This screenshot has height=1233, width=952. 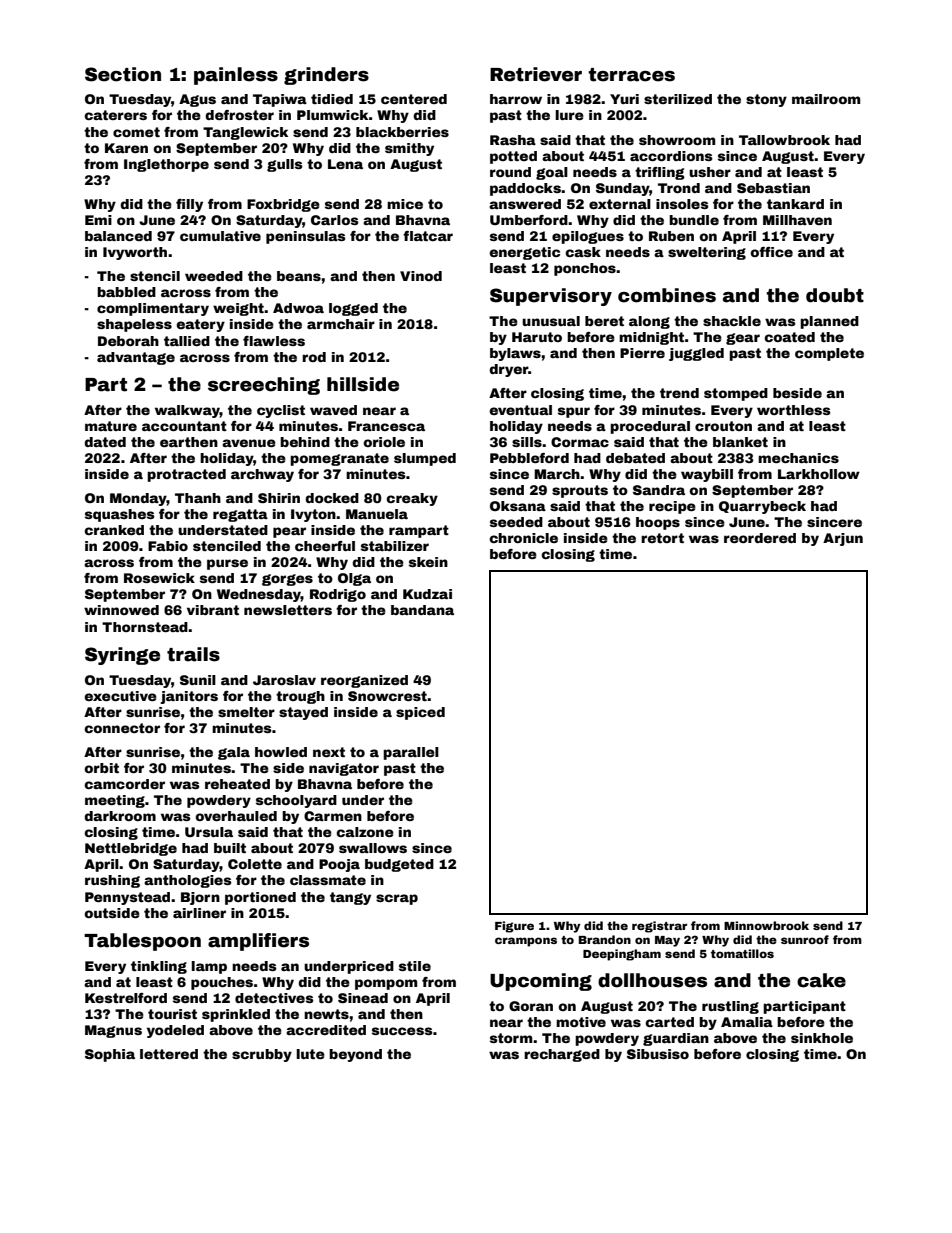 What do you see at coordinates (240, 515) in the screenshot?
I see `regatta` at bounding box center [240, 515].
